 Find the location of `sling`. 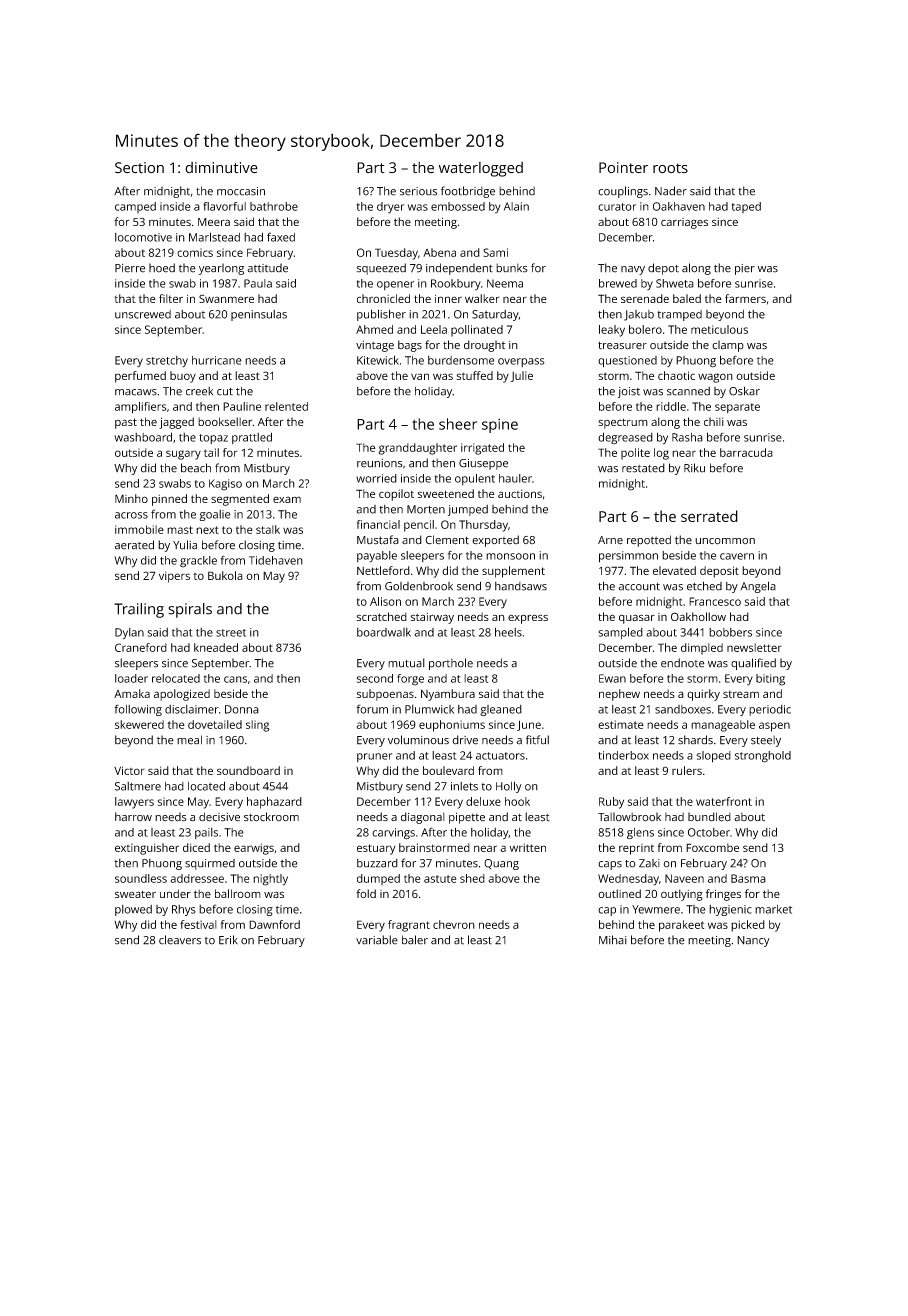

sling is located at coordinates (258, 726).
